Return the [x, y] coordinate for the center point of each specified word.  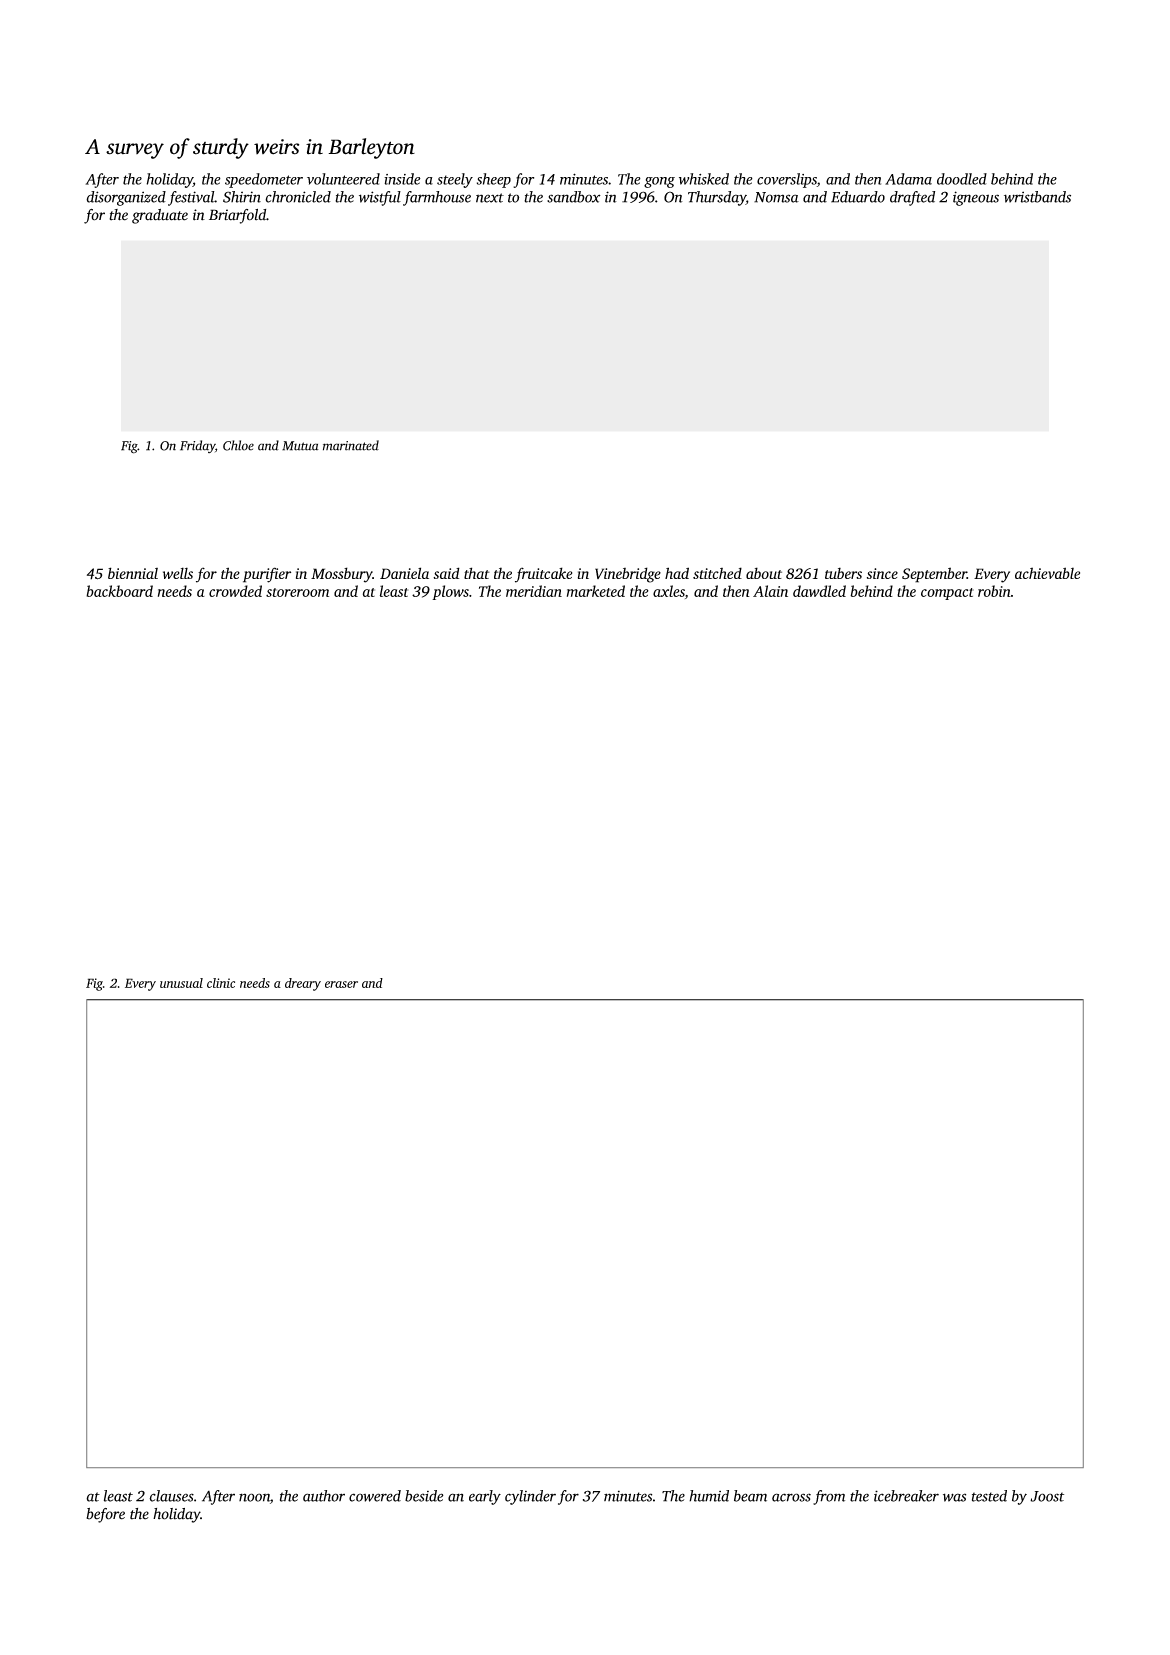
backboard [119, 591]
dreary [303, 984]
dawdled [819, 591]
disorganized [126, 198]
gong [659, 182]
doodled [962, 179]
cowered [375, 1496]
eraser [341, 984]
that [477, 573]
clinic [221, 983]
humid [709, 1496]
